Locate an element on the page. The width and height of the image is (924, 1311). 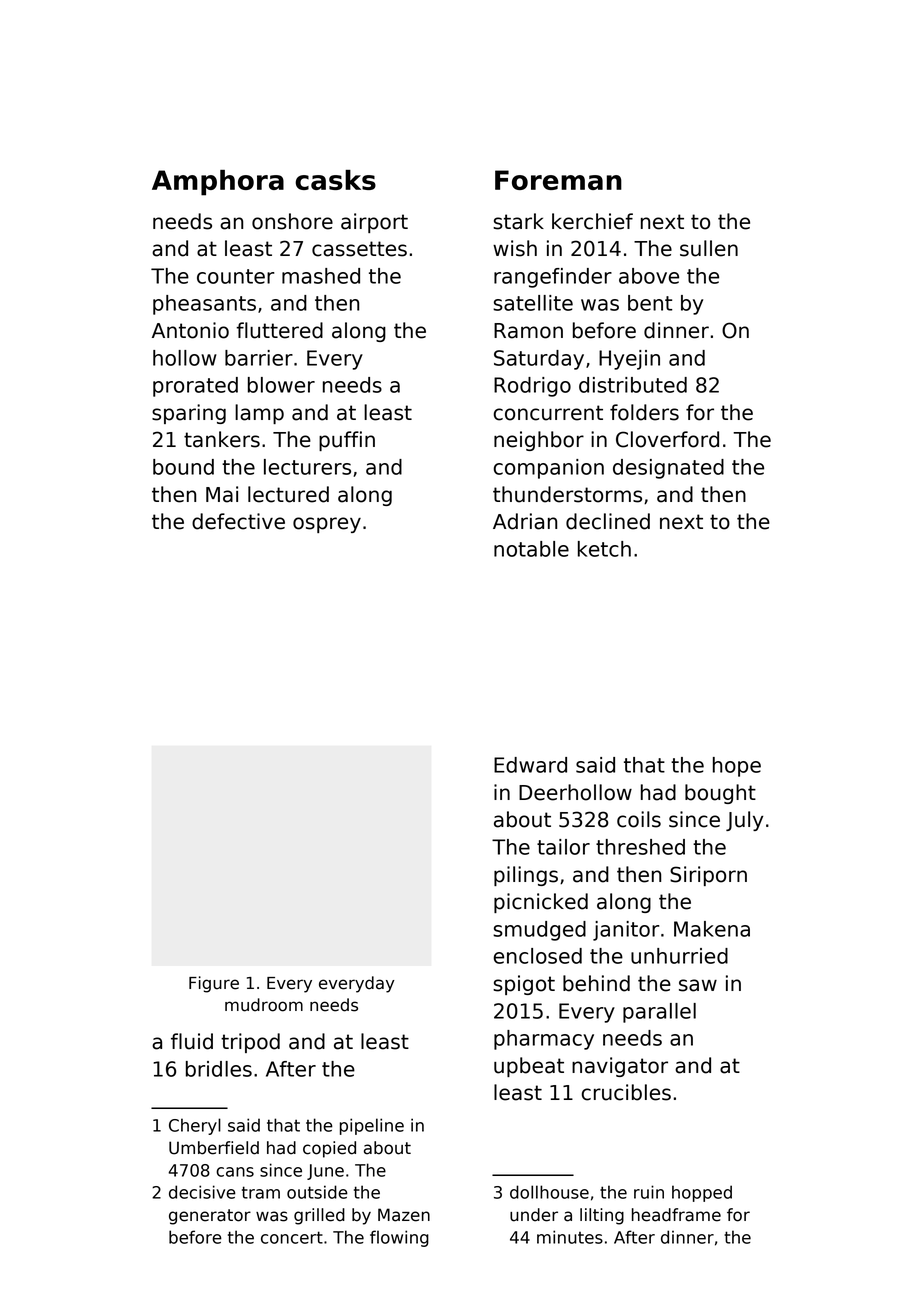
airport is located at coordinates (374, 223).
